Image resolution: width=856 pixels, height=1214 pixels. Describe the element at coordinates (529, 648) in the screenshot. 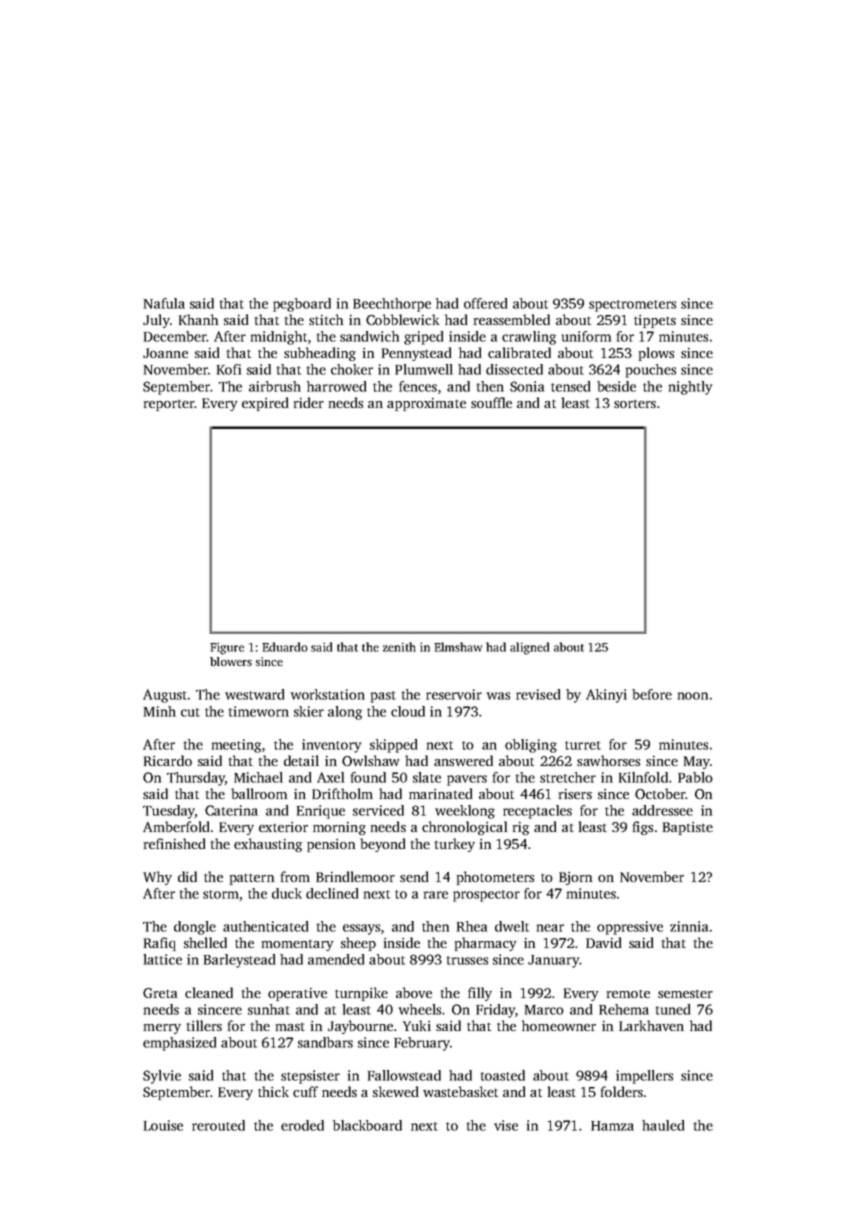

I see `aligned` at that location.
